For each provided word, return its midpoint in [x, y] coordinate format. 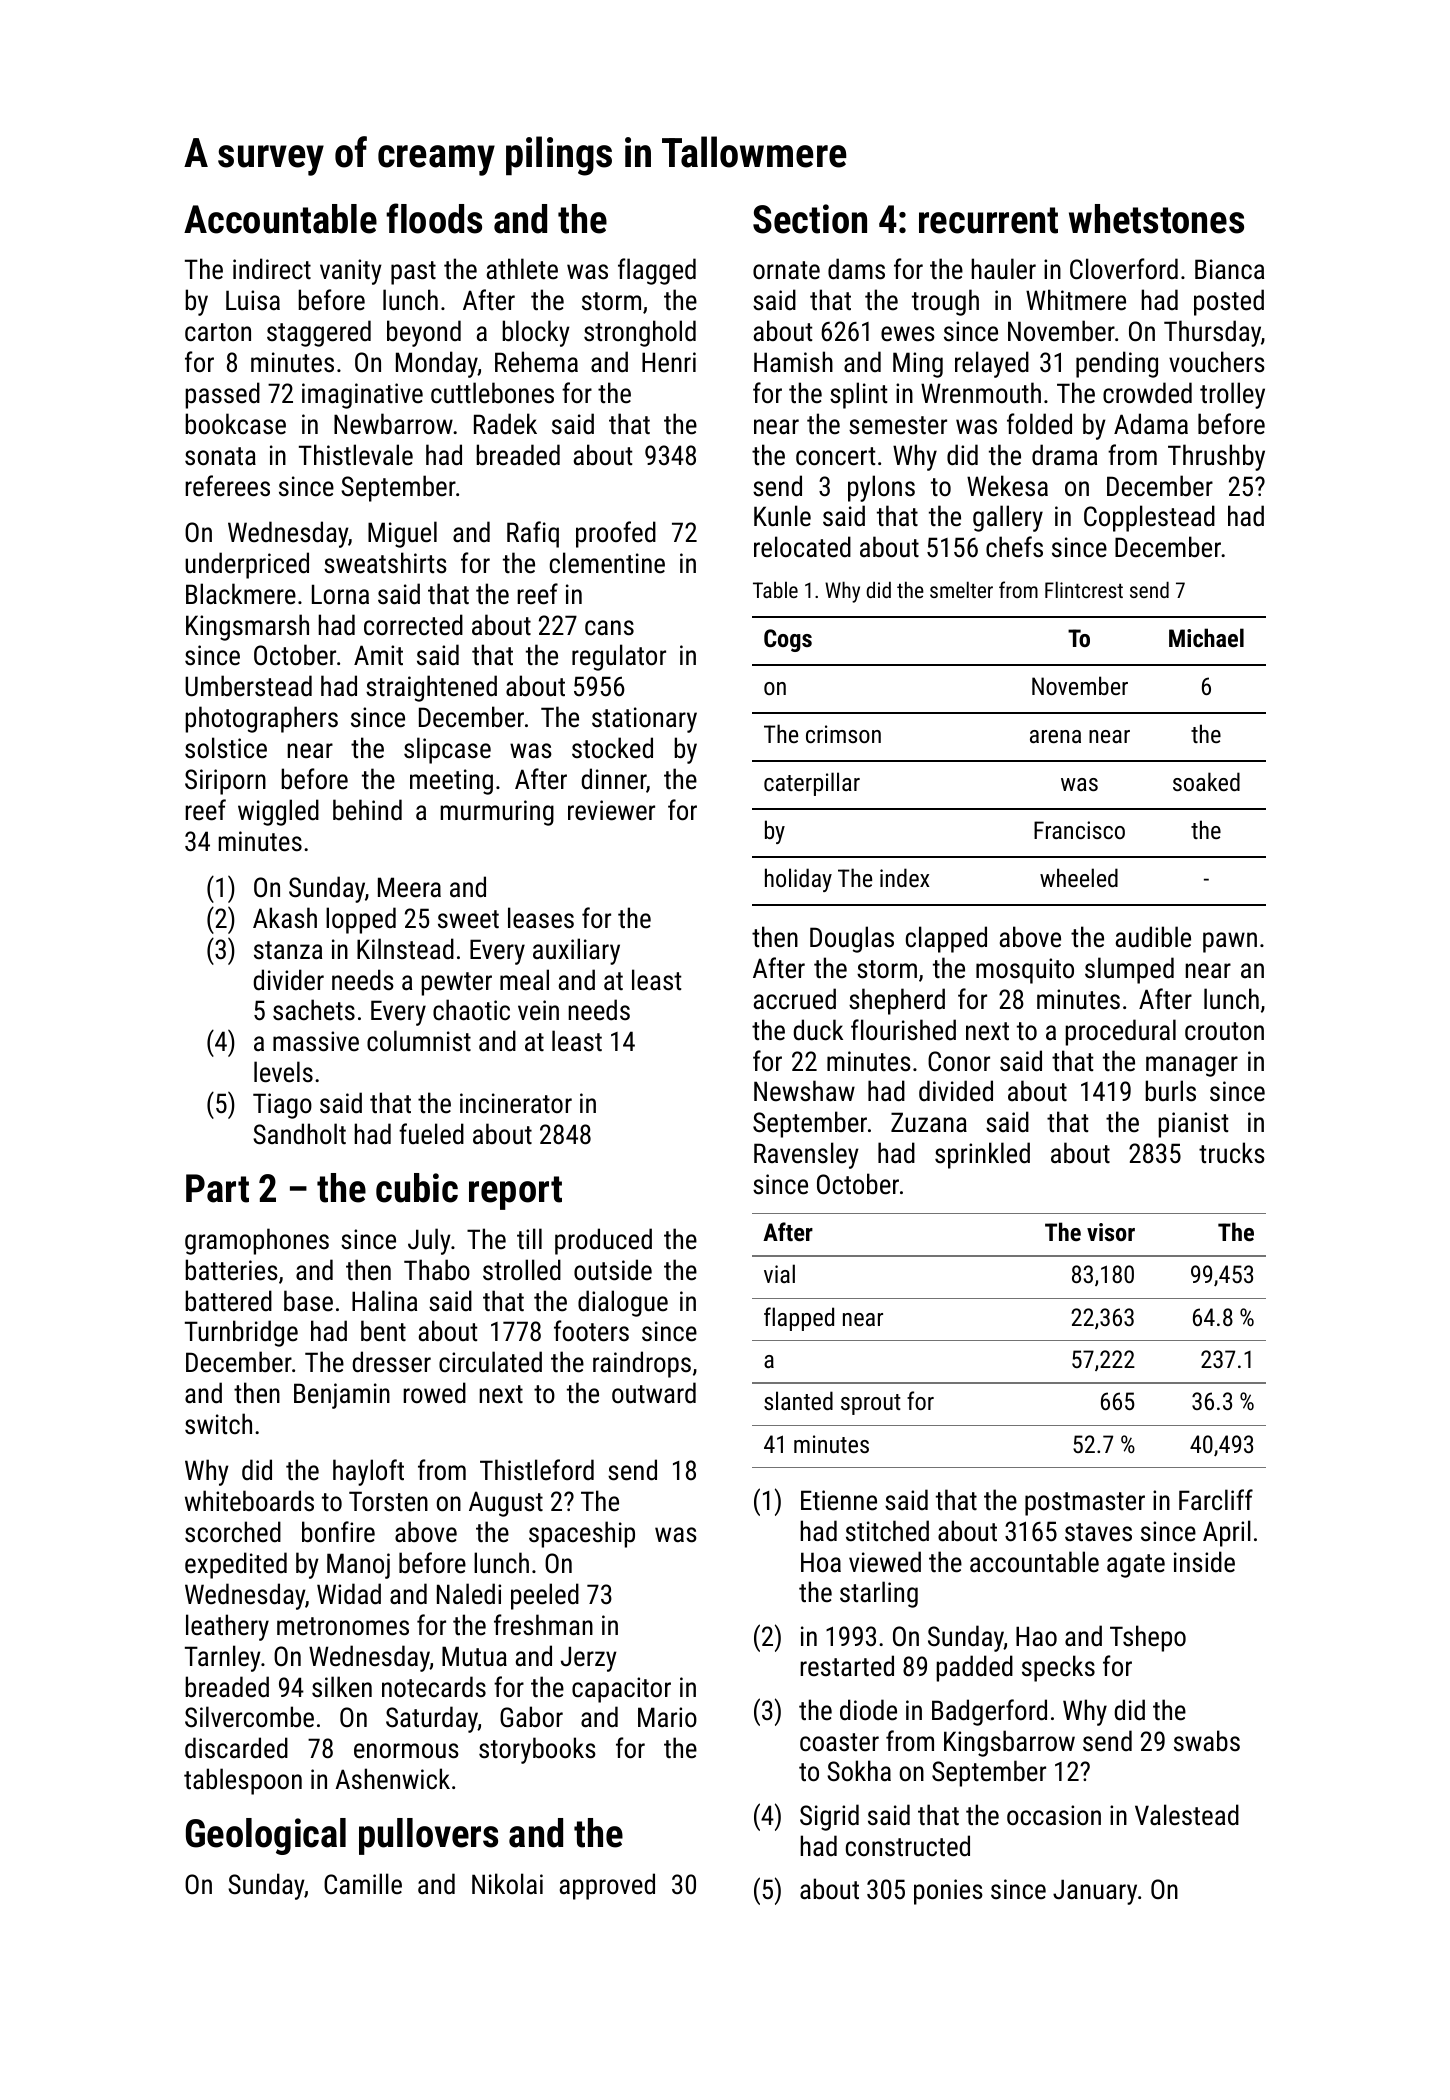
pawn [1230, 942]
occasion [1054, 1815]
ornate [786, 270]
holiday [798, 880]
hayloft [368, 1472]
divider [288, 980]
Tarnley [223, 1658]
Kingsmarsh [247, 627]
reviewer [611, 810]
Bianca [1229, 269]
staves [1098, 1532]
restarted [847, 1666]
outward [654, 1393]
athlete [522, 269]
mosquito [1025, 971]
